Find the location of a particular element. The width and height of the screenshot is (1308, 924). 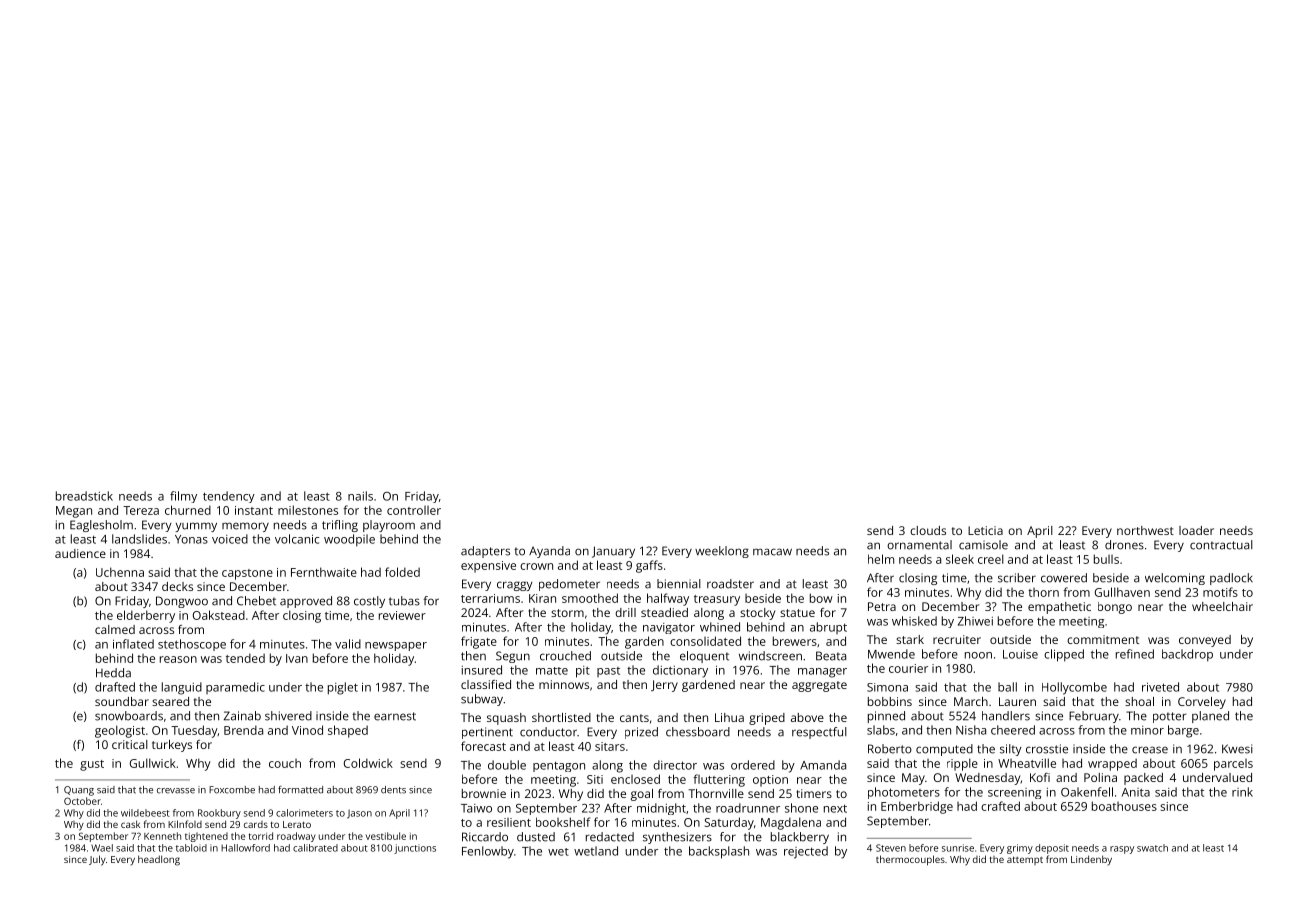

Oakenfell is located at coordinates (1087, 792).
